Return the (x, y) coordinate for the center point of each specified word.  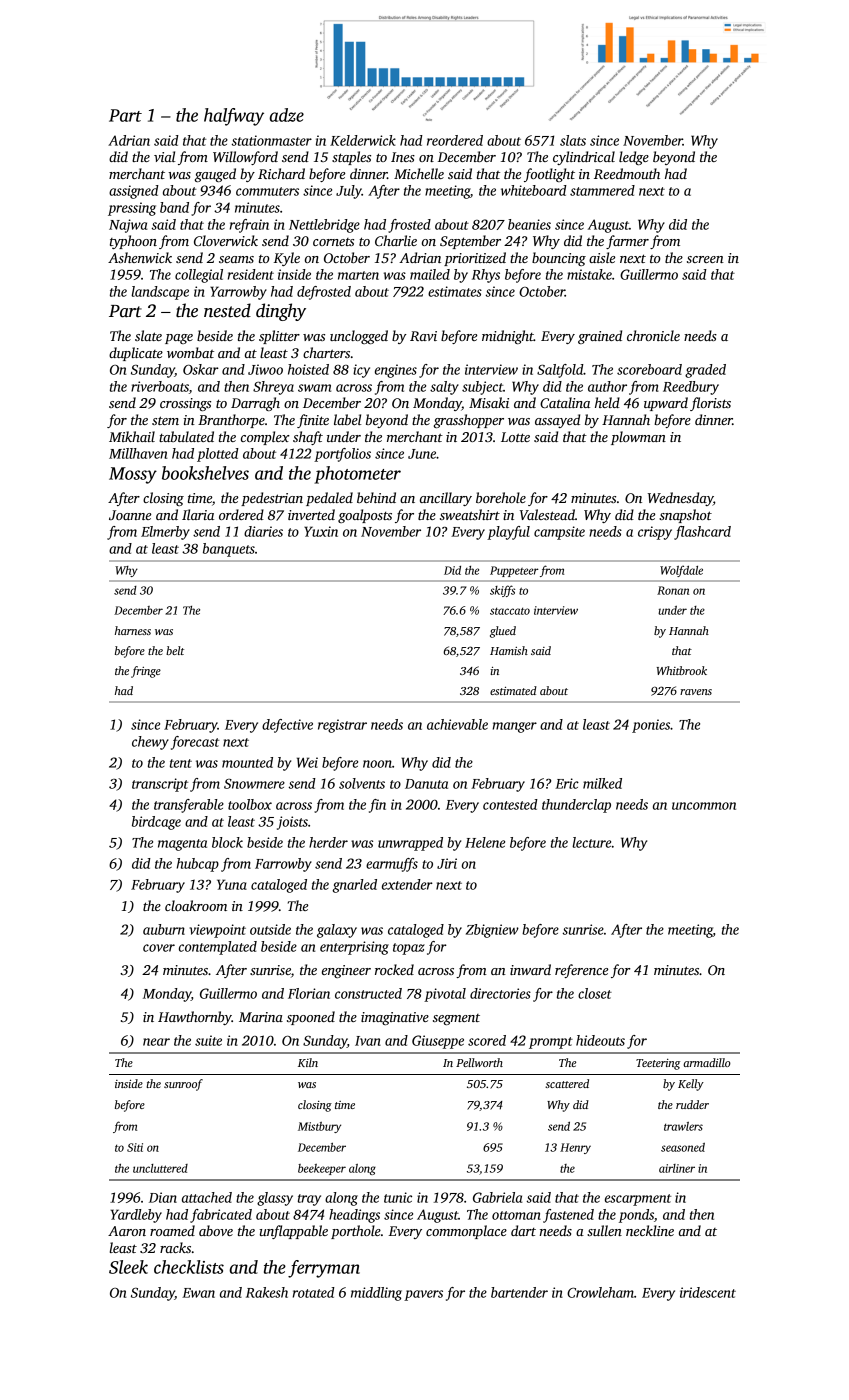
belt (175, 650)
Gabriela (497, 1197)
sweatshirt (470, 514)
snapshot (685, 516)
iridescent (708, 1292)
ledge (634, 158)
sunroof (183, 1085)
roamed (172, 1230)
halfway (234, 117)
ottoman (516, 1215)
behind (376, 497)
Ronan (673, 590)
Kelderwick (363, 140)
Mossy (133, 475)
